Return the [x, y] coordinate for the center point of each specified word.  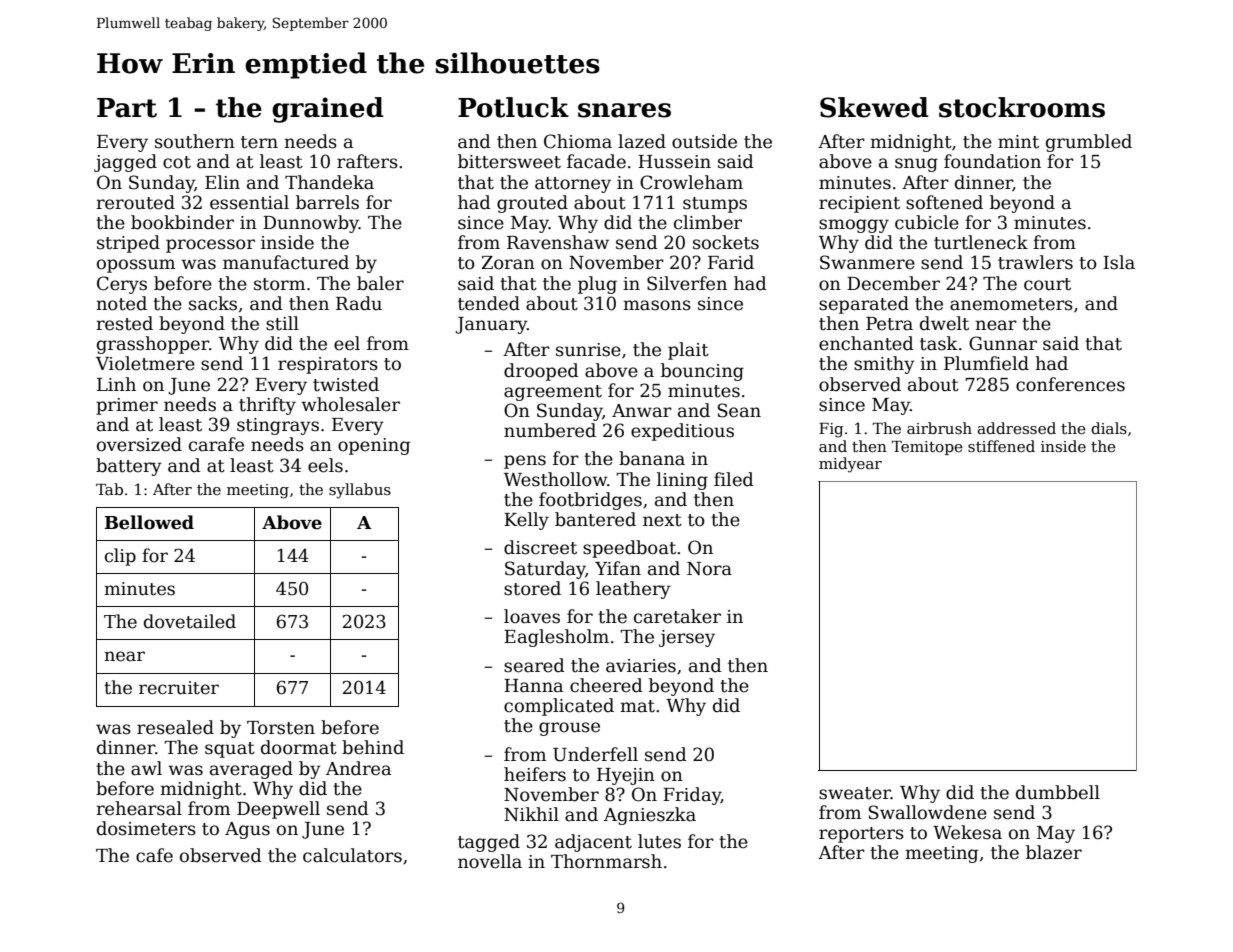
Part [127, 108]
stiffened [1001, 446]
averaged [251, 770]
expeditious [682, 432]
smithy [884, 365]
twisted [346, 384]
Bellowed [149, 522]
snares [624, 110]
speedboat [629, 549]
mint [1018, 142]
